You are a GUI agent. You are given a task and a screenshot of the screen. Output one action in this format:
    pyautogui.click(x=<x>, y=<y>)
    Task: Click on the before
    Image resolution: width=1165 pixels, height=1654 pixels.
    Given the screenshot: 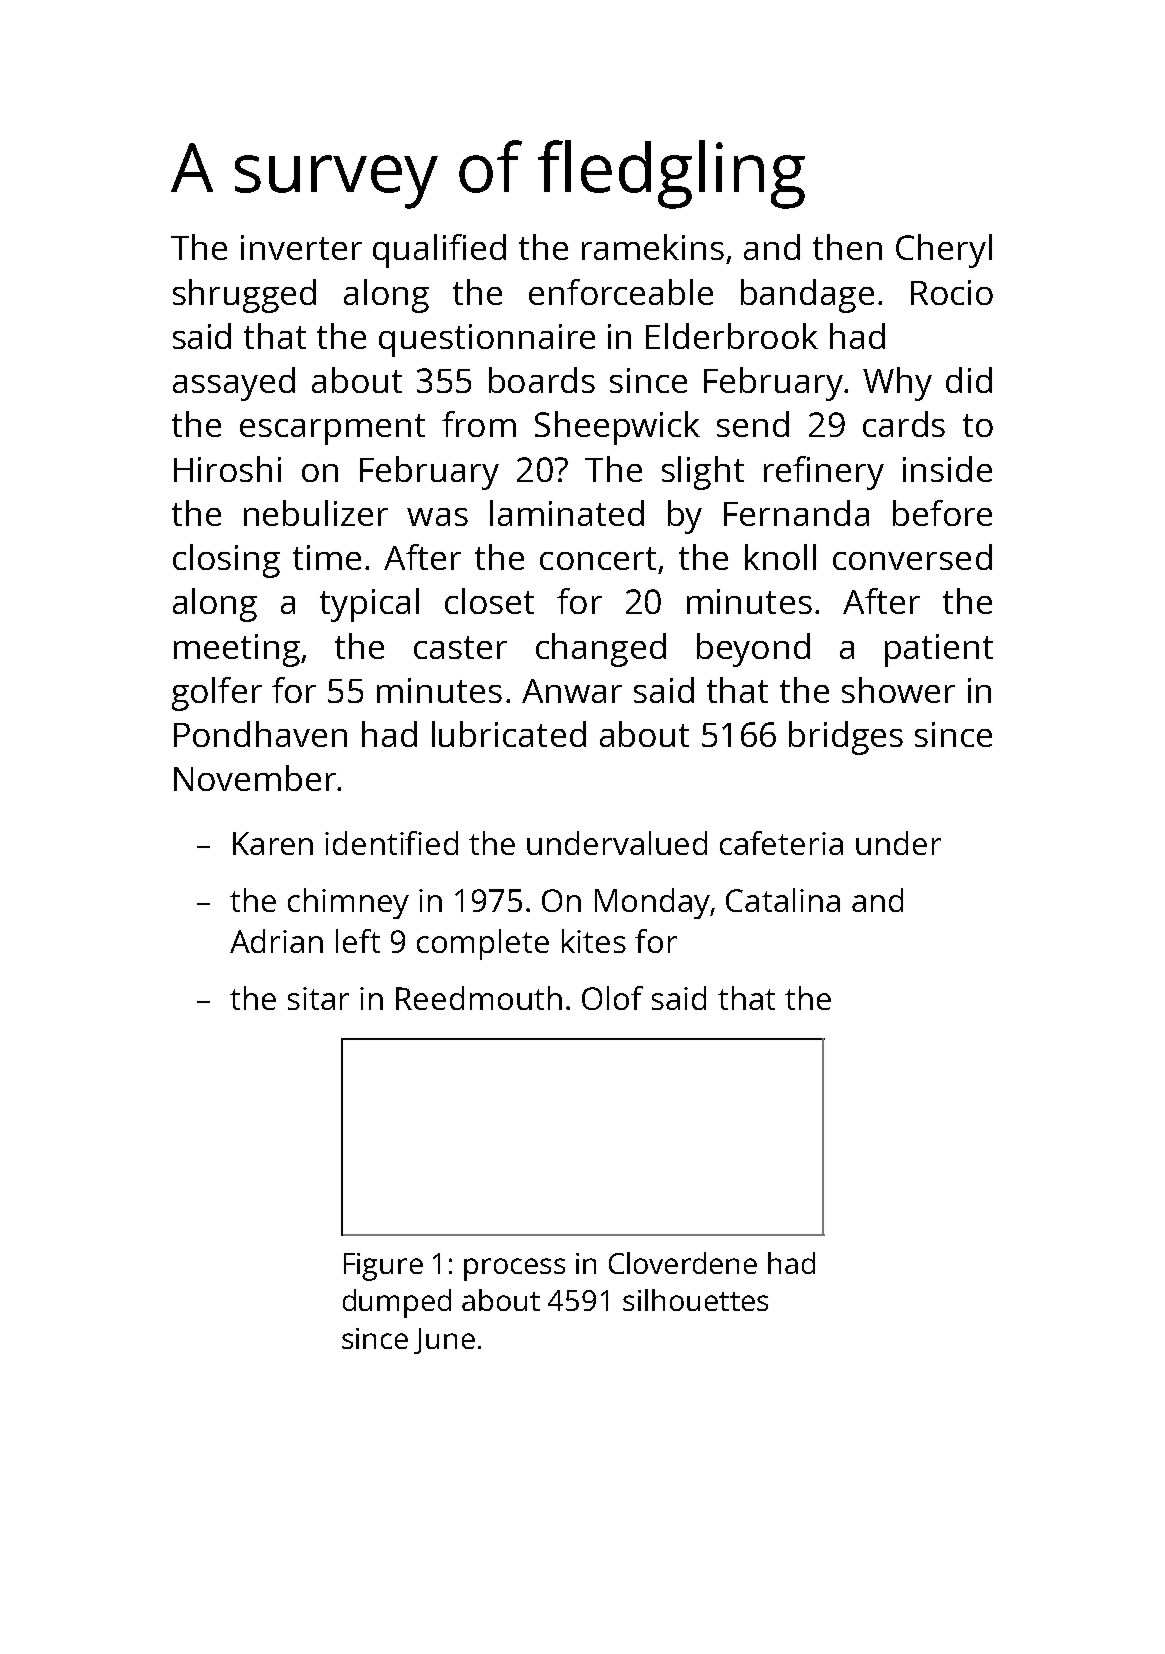 What is the action you would take?
    pyautogui.click(x=942, y=513)
